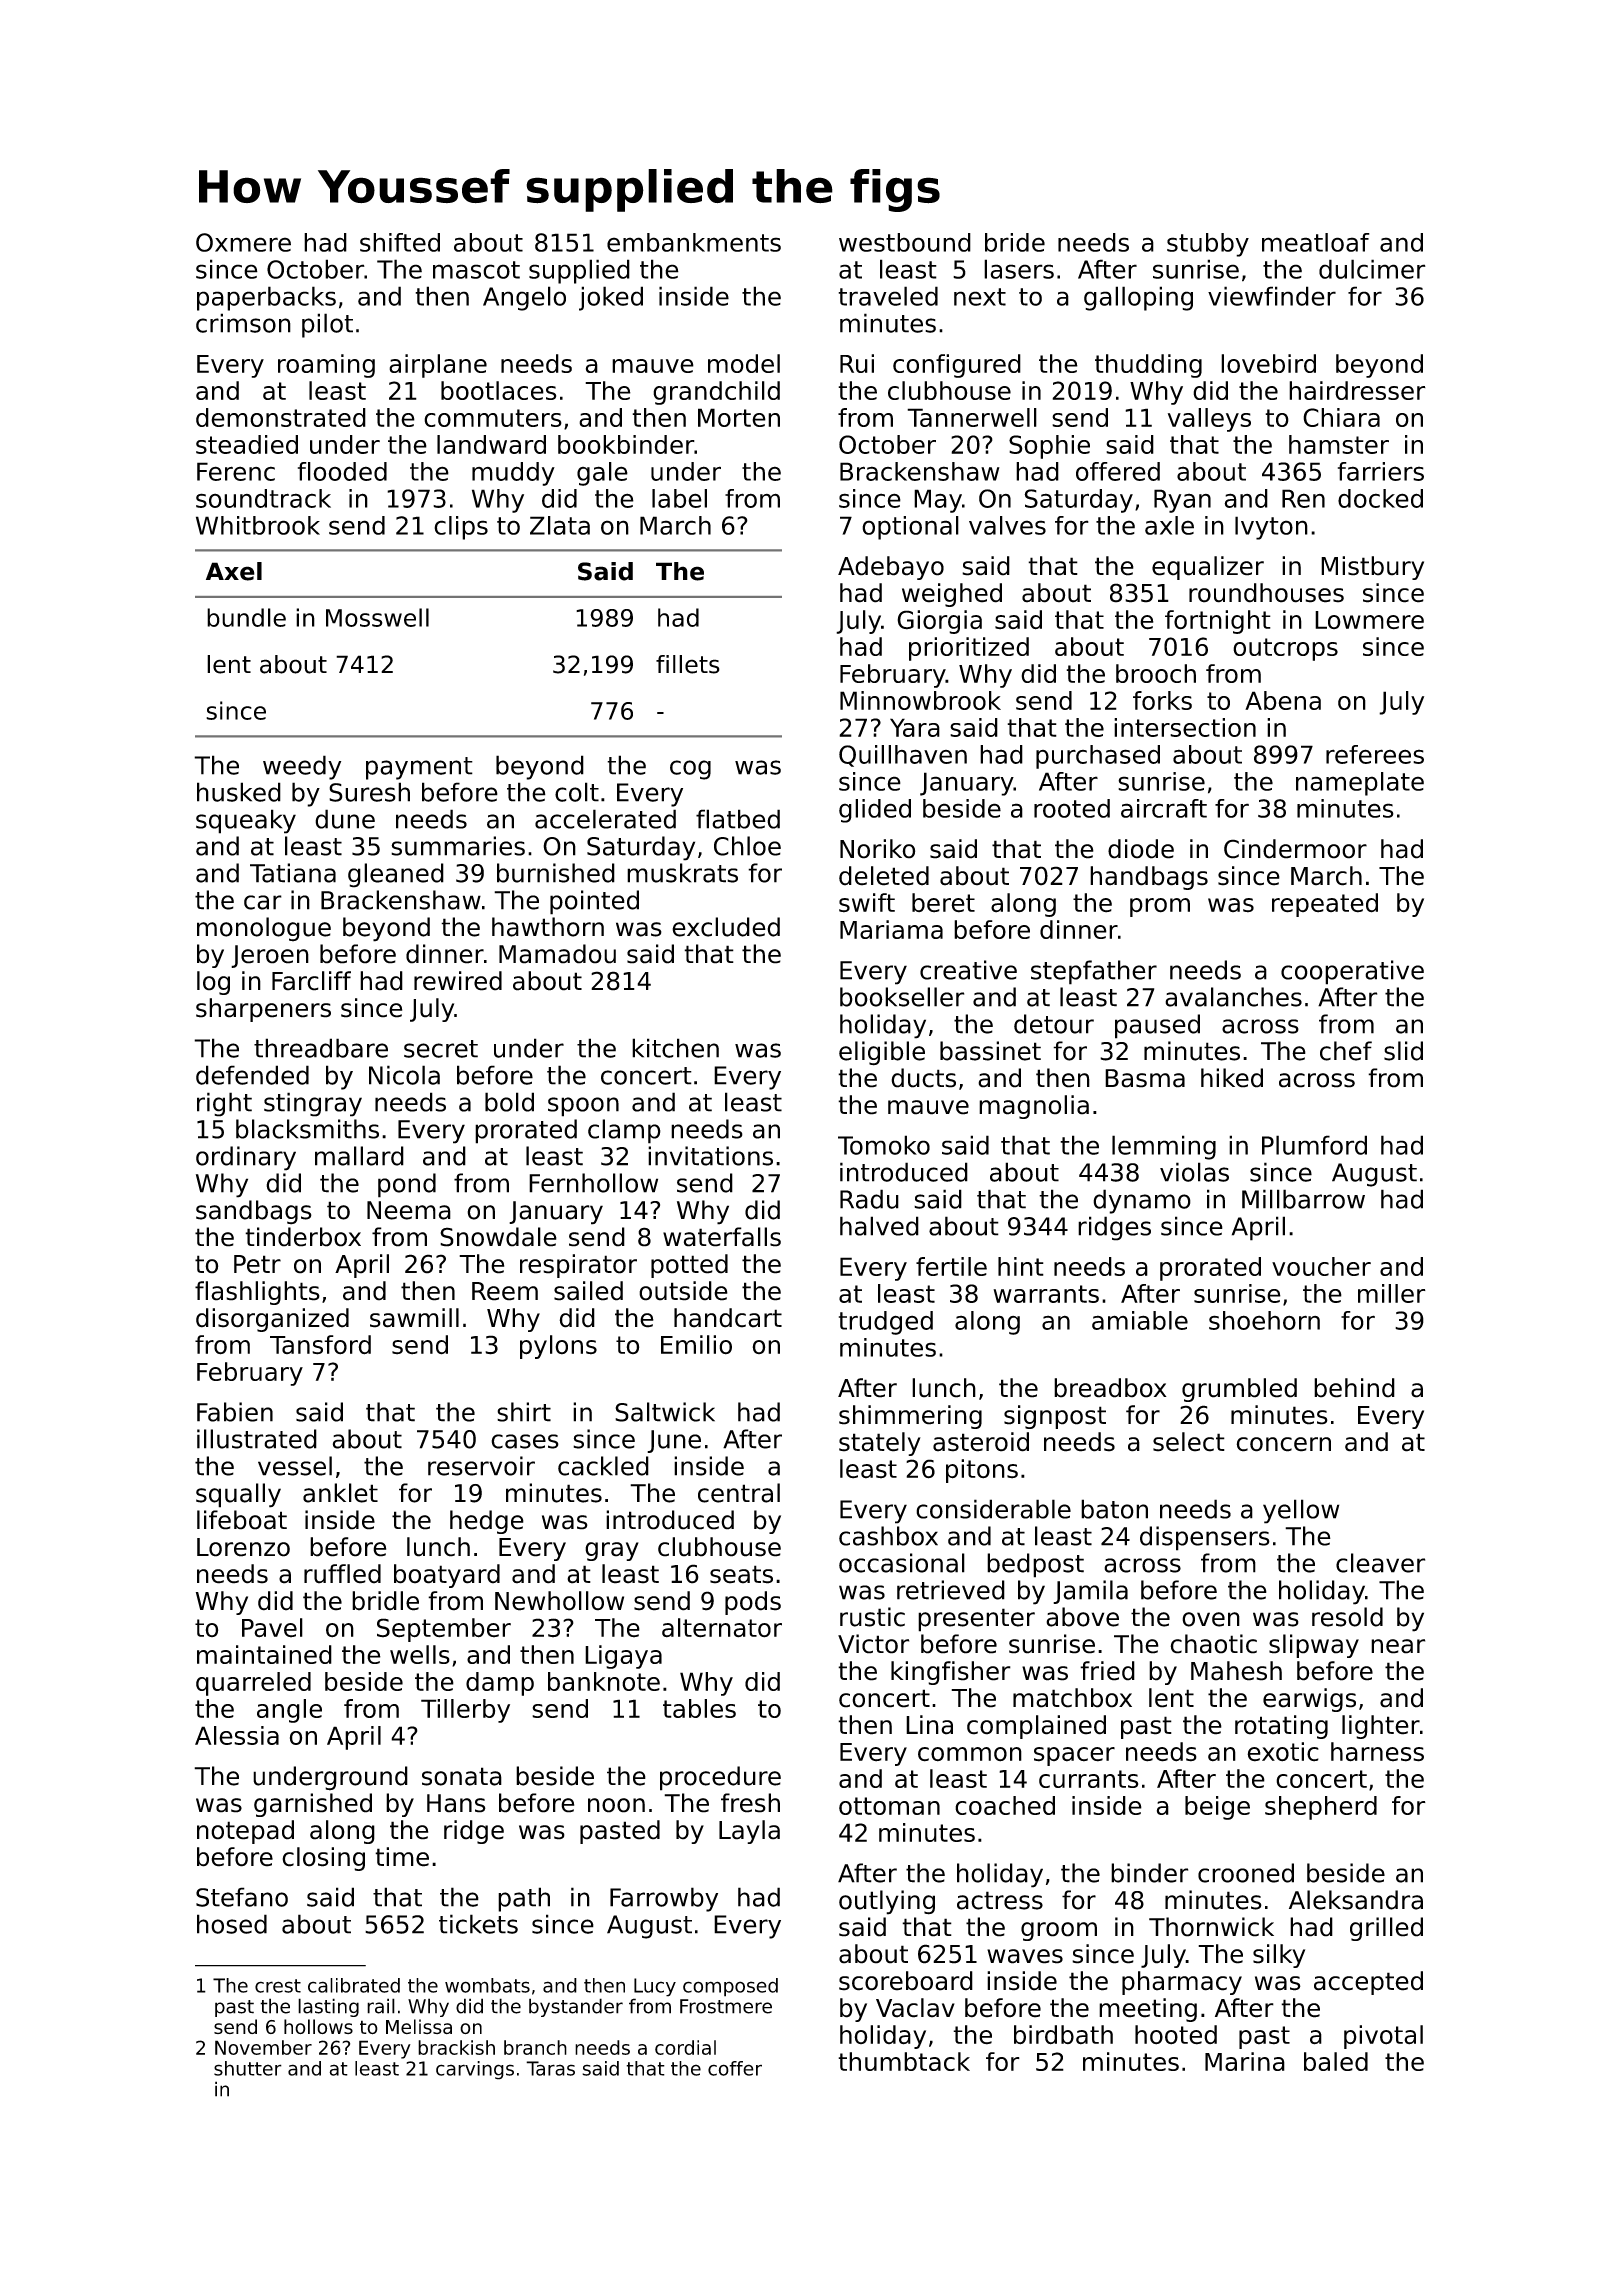 This document has height=2292, width=1620. I want to click on westbound, so click(905, 242).
